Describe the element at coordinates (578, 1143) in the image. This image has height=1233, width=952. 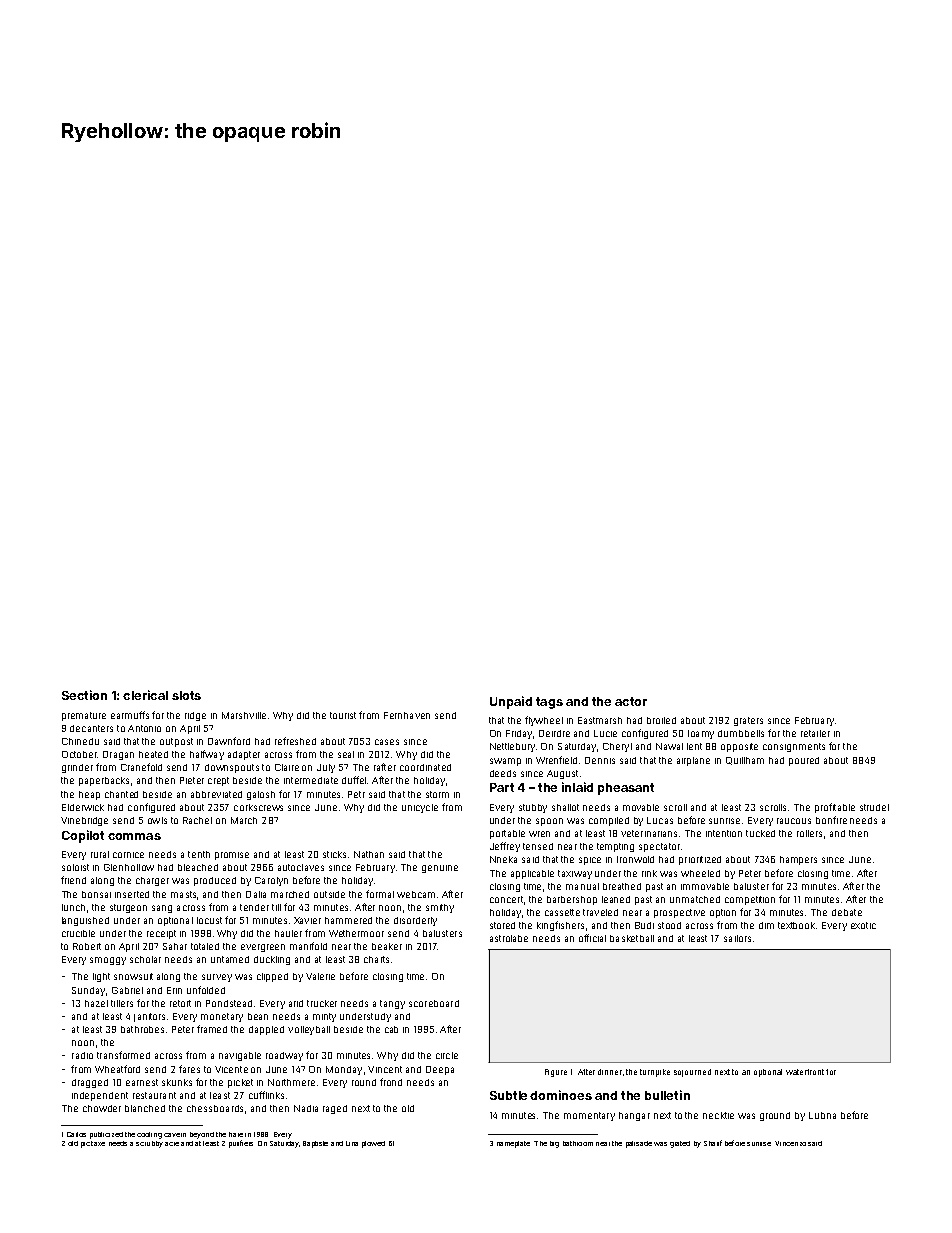
I see `bathroom` at that location.
